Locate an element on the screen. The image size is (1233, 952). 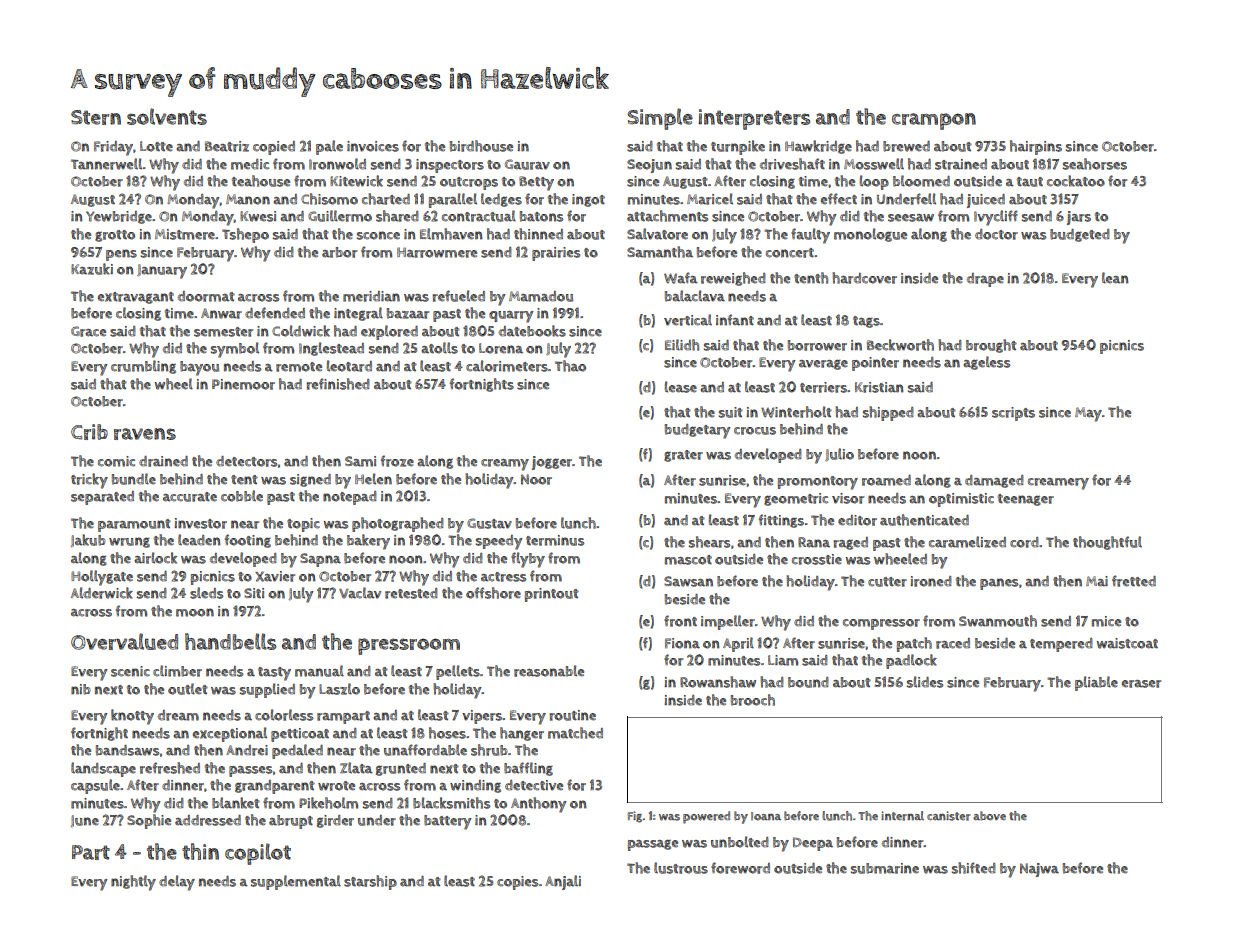
Kwesi is located at coordinates (258, 216).
